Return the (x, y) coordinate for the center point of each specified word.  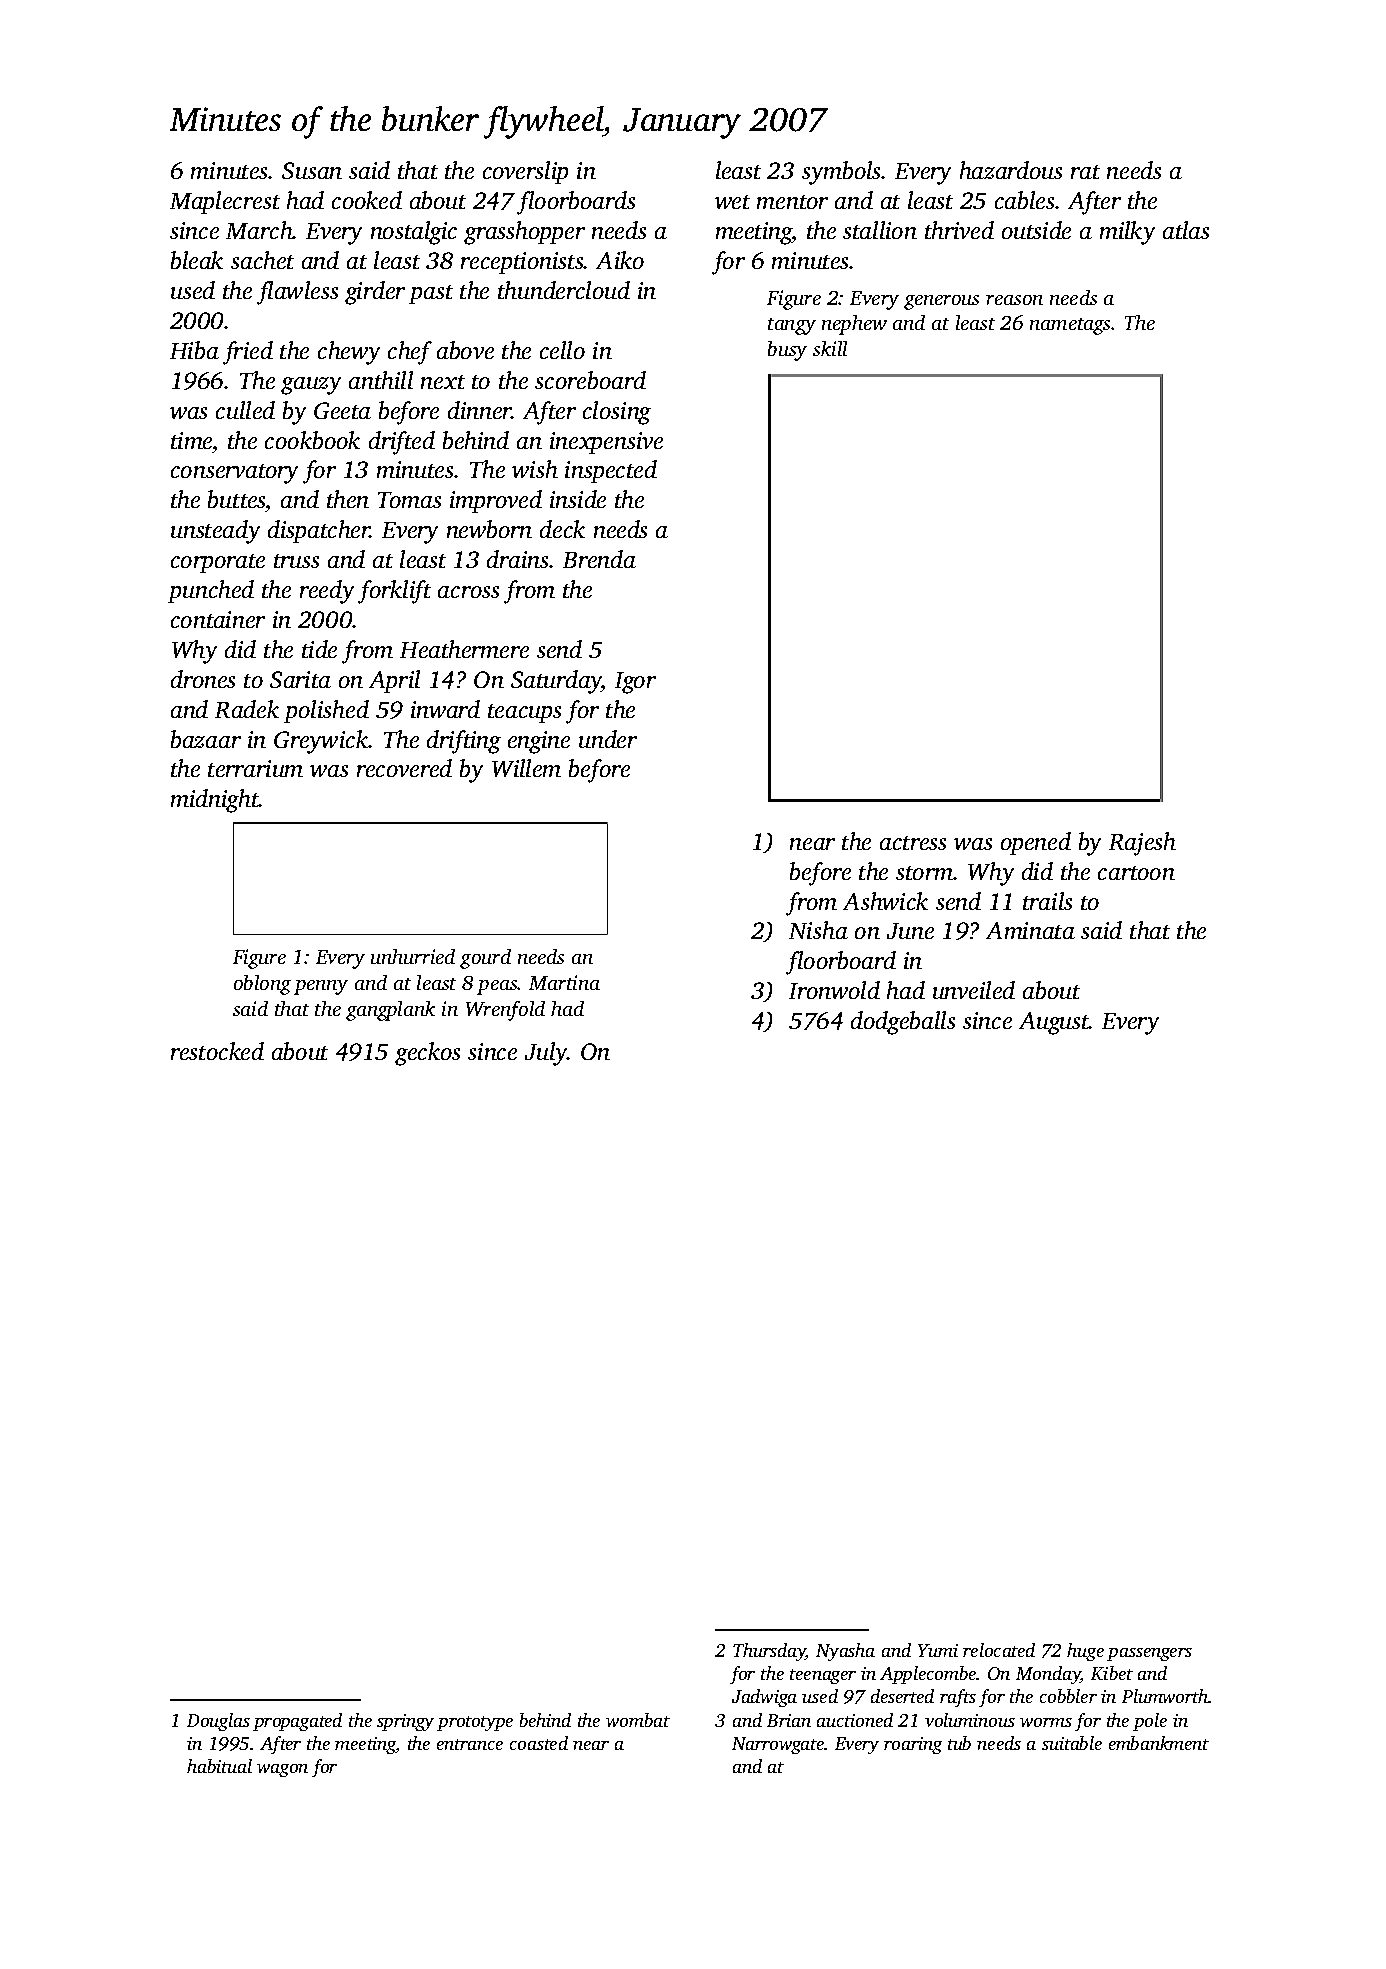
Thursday (769, 1652)
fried (248, 353)
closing (617, 413)
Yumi (938, 1650)
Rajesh (1142, 844)
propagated (297, 1722)
